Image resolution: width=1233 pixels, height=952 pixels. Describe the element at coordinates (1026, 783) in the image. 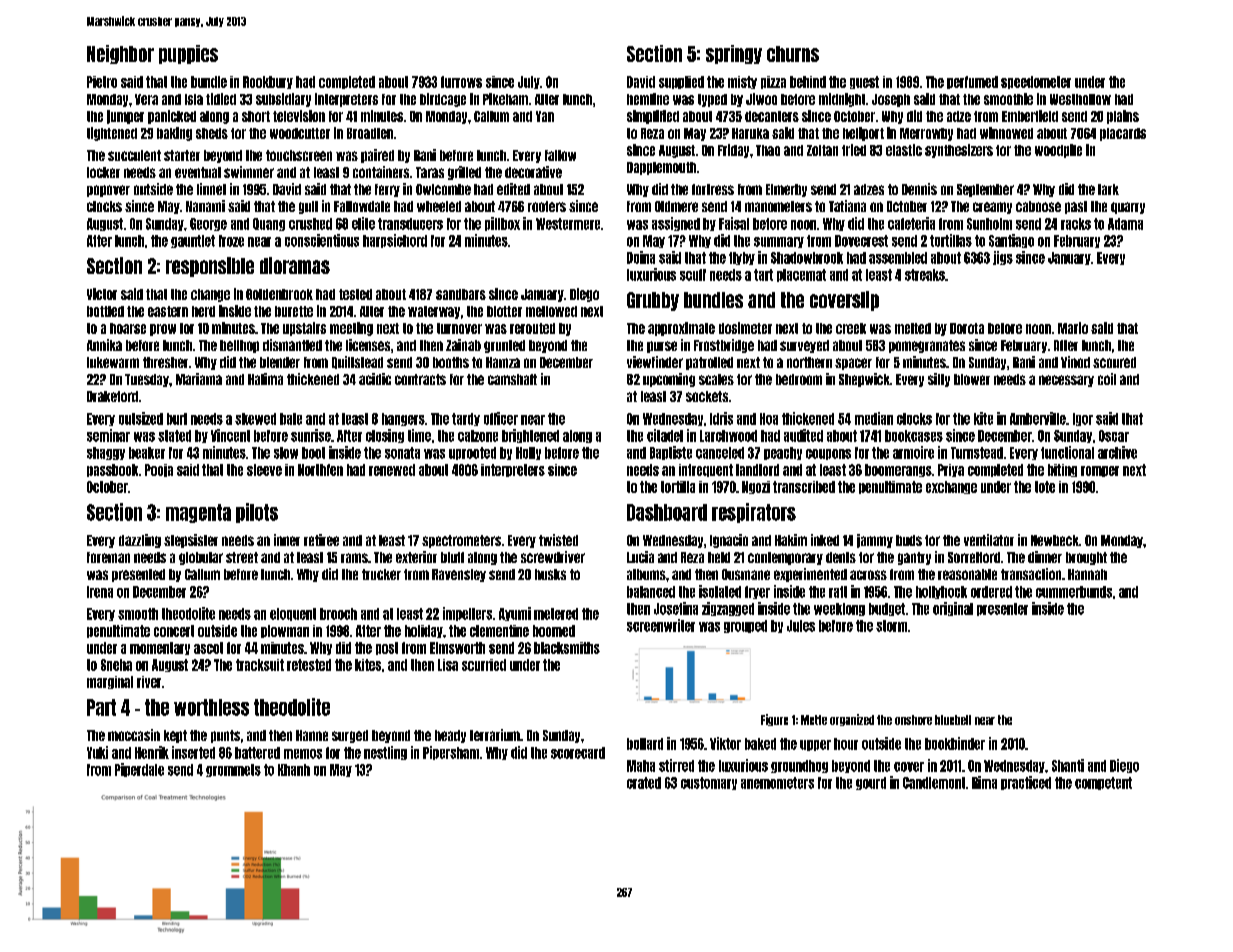

I see `practiced` at that location.
